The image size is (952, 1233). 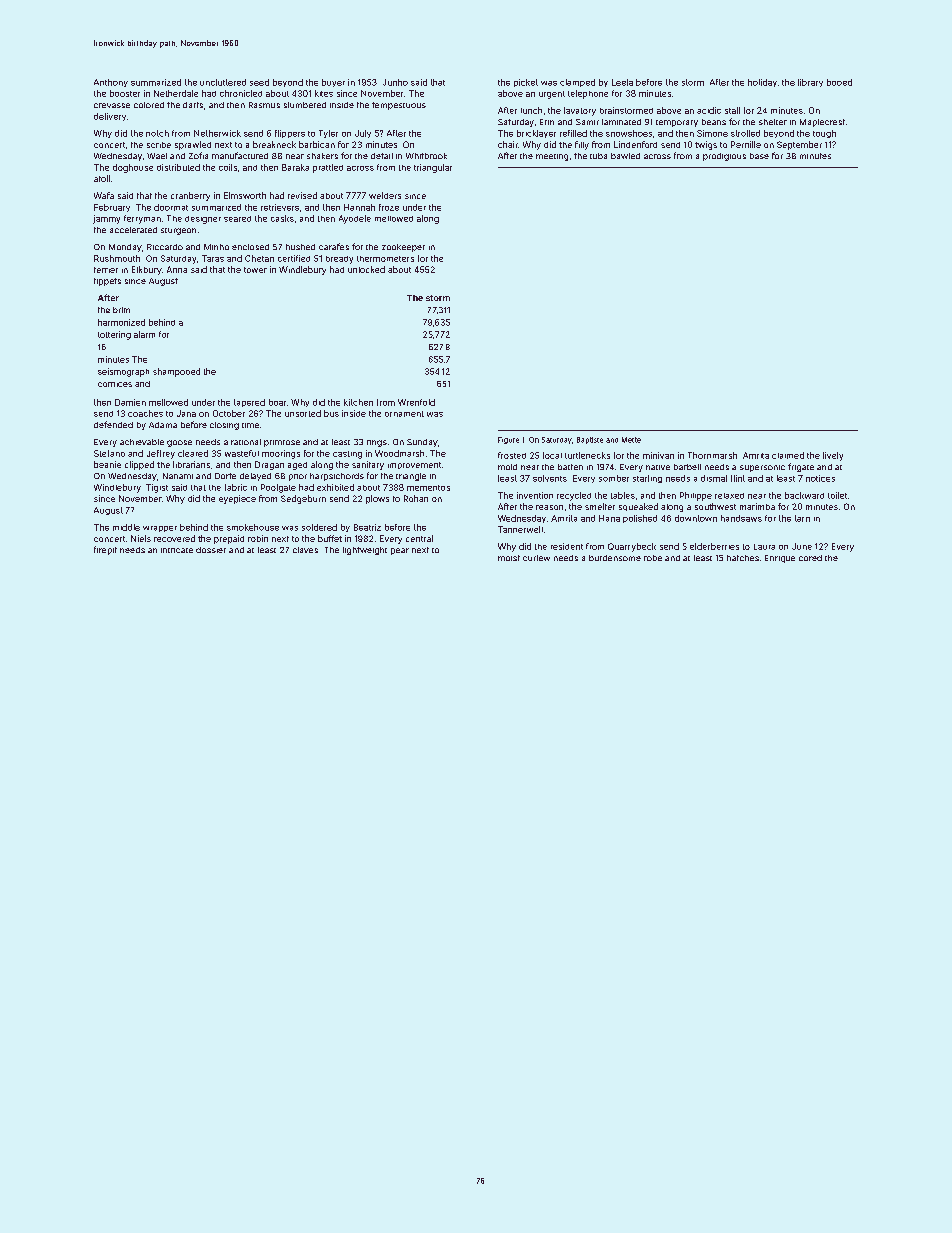 I want to click on September, so click(x=799, y=145).
